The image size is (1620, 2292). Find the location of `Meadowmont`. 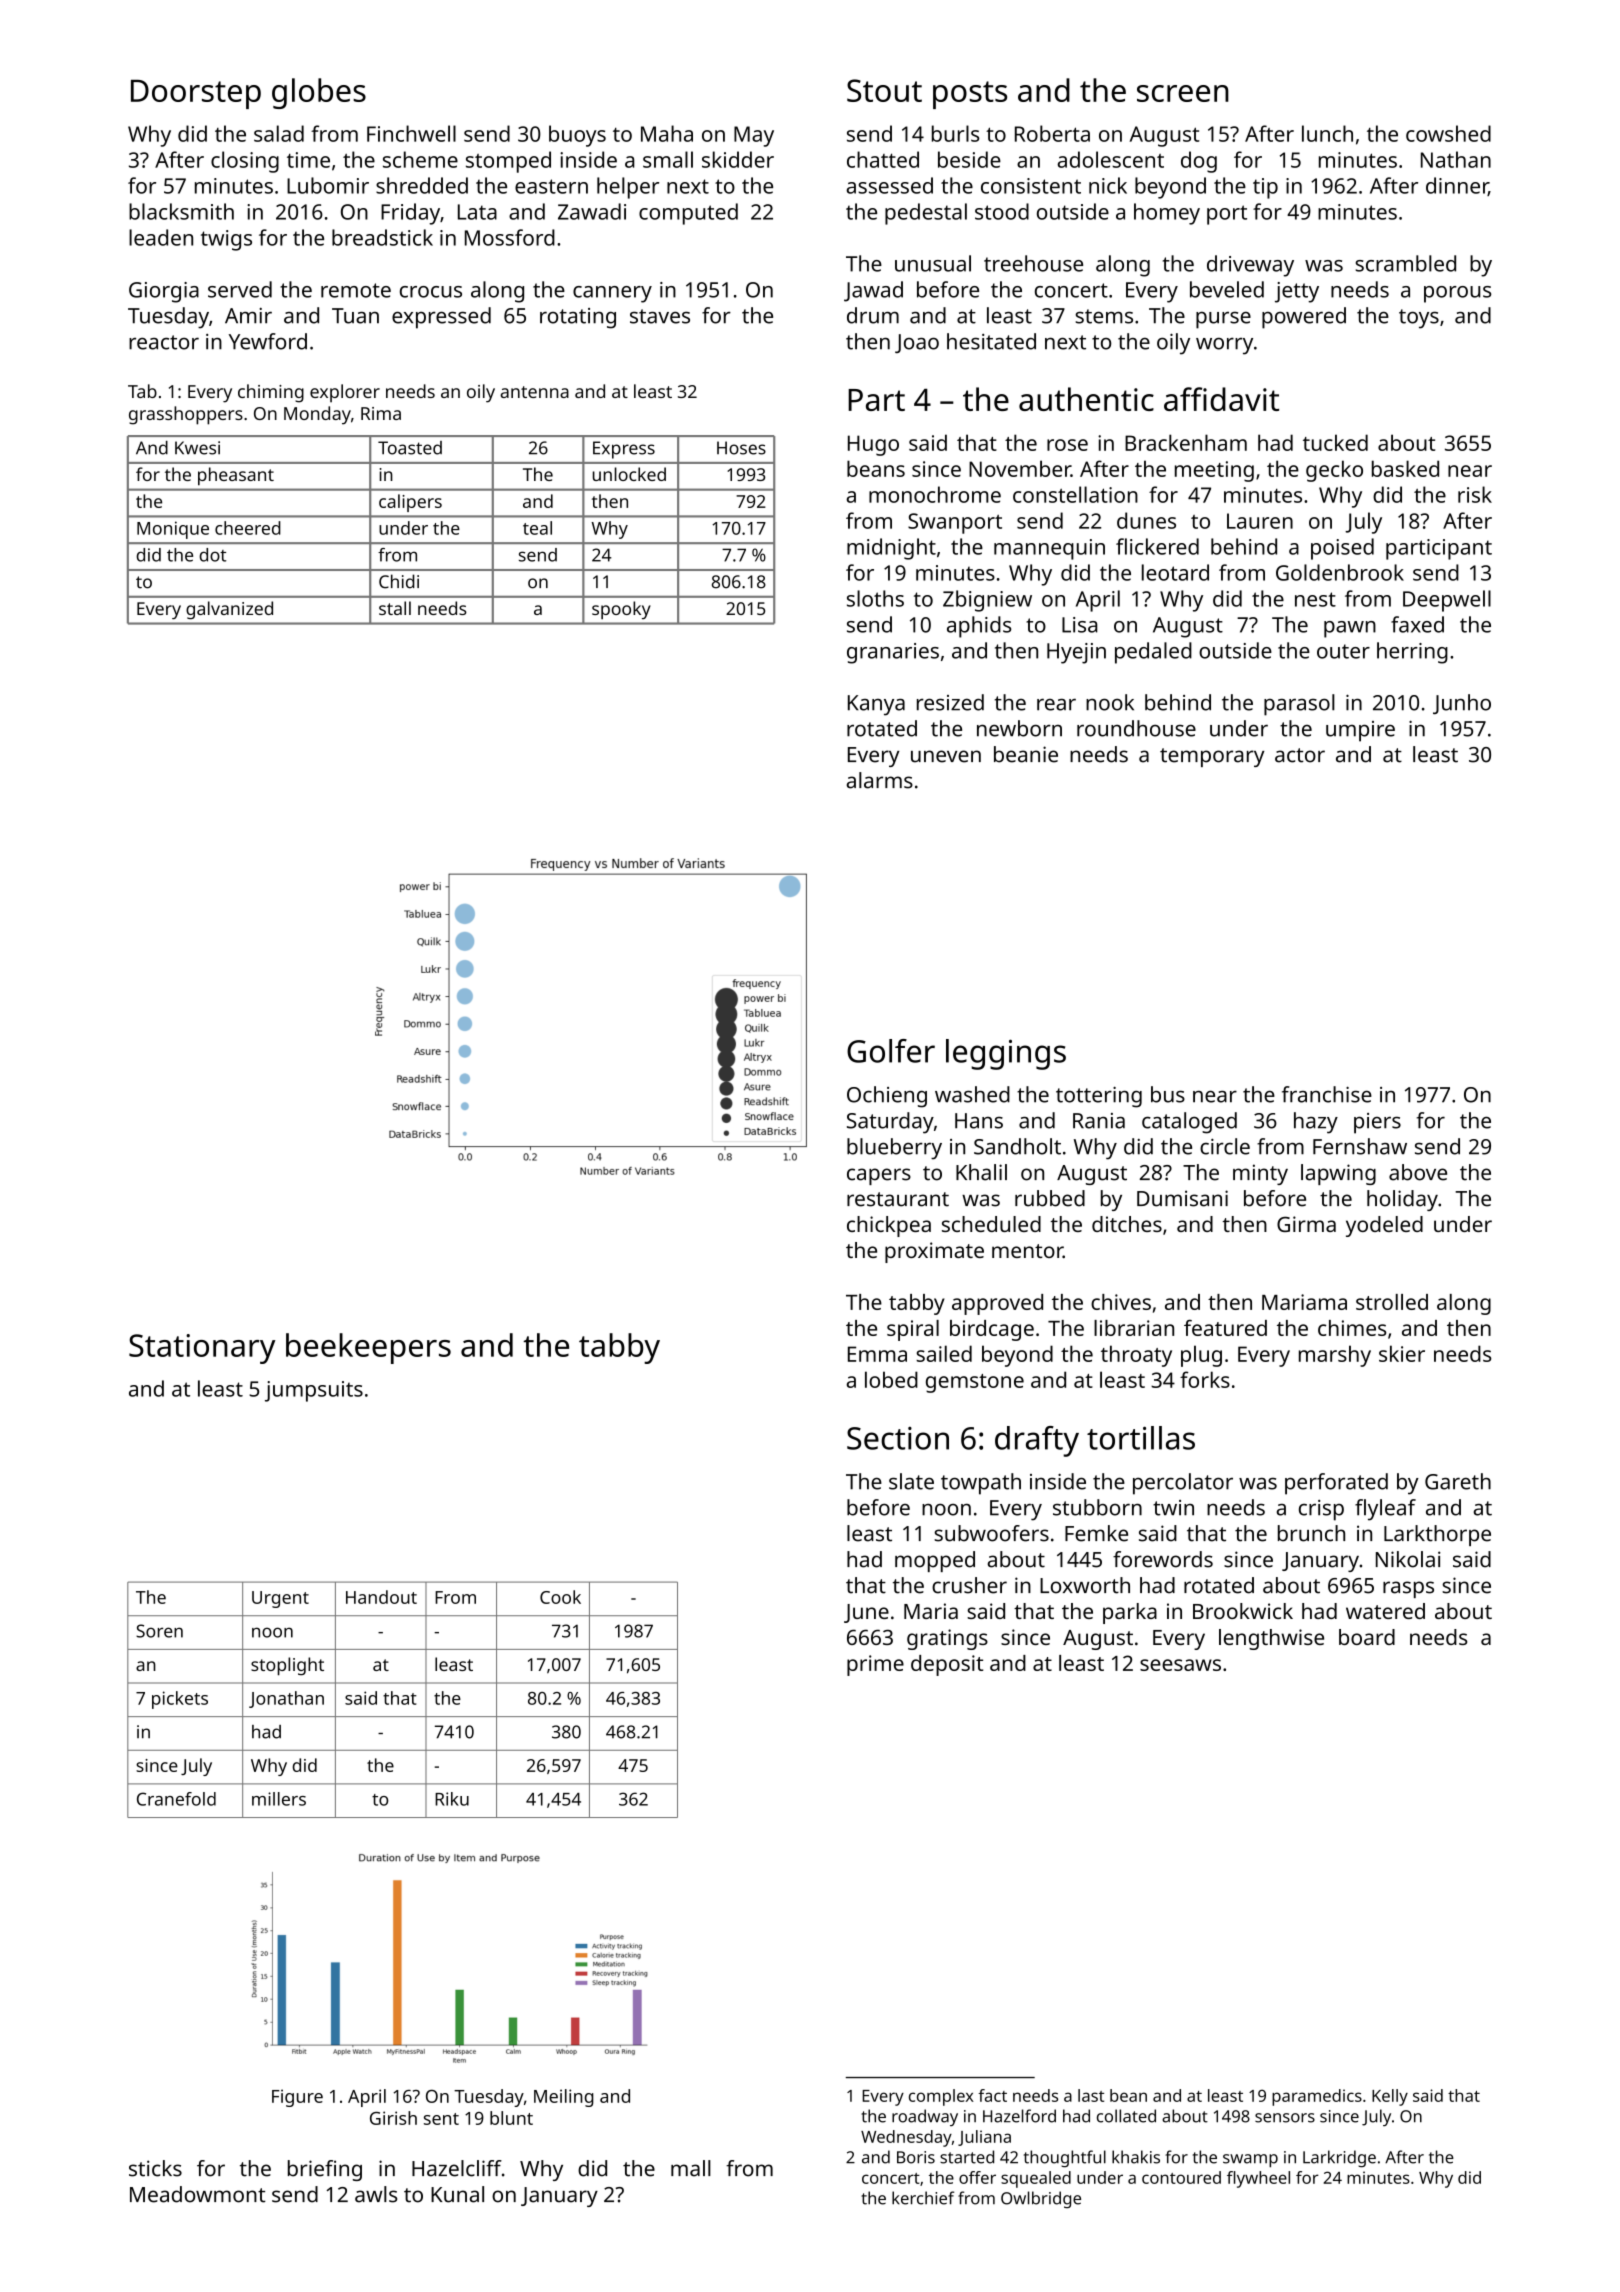

Meadowmont is located at coordinates (198, 2194).
